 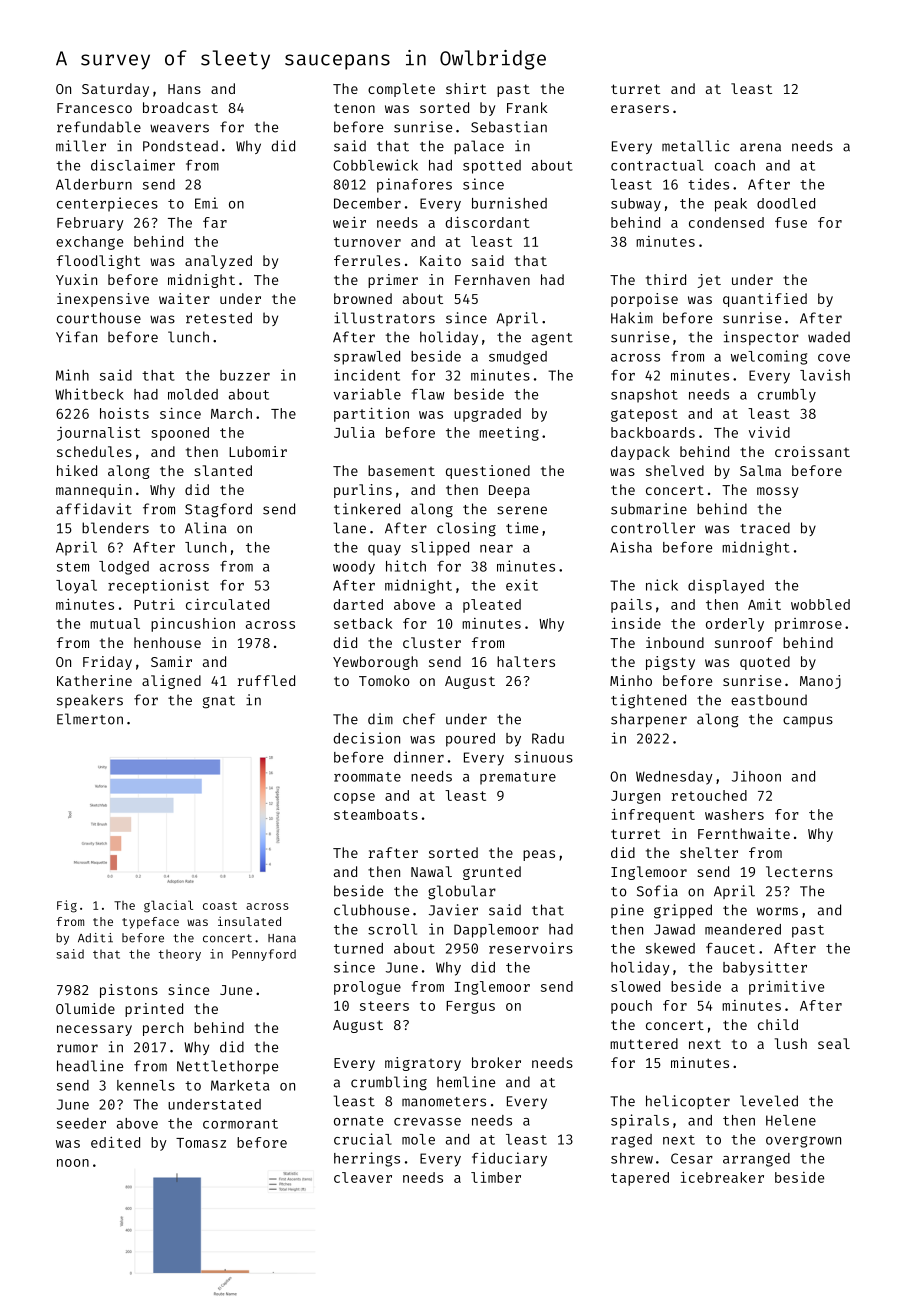 What do you see at coordinates (218, 262) in the screenshot?
I see `analyzed` at bounding box center [218, 262].
